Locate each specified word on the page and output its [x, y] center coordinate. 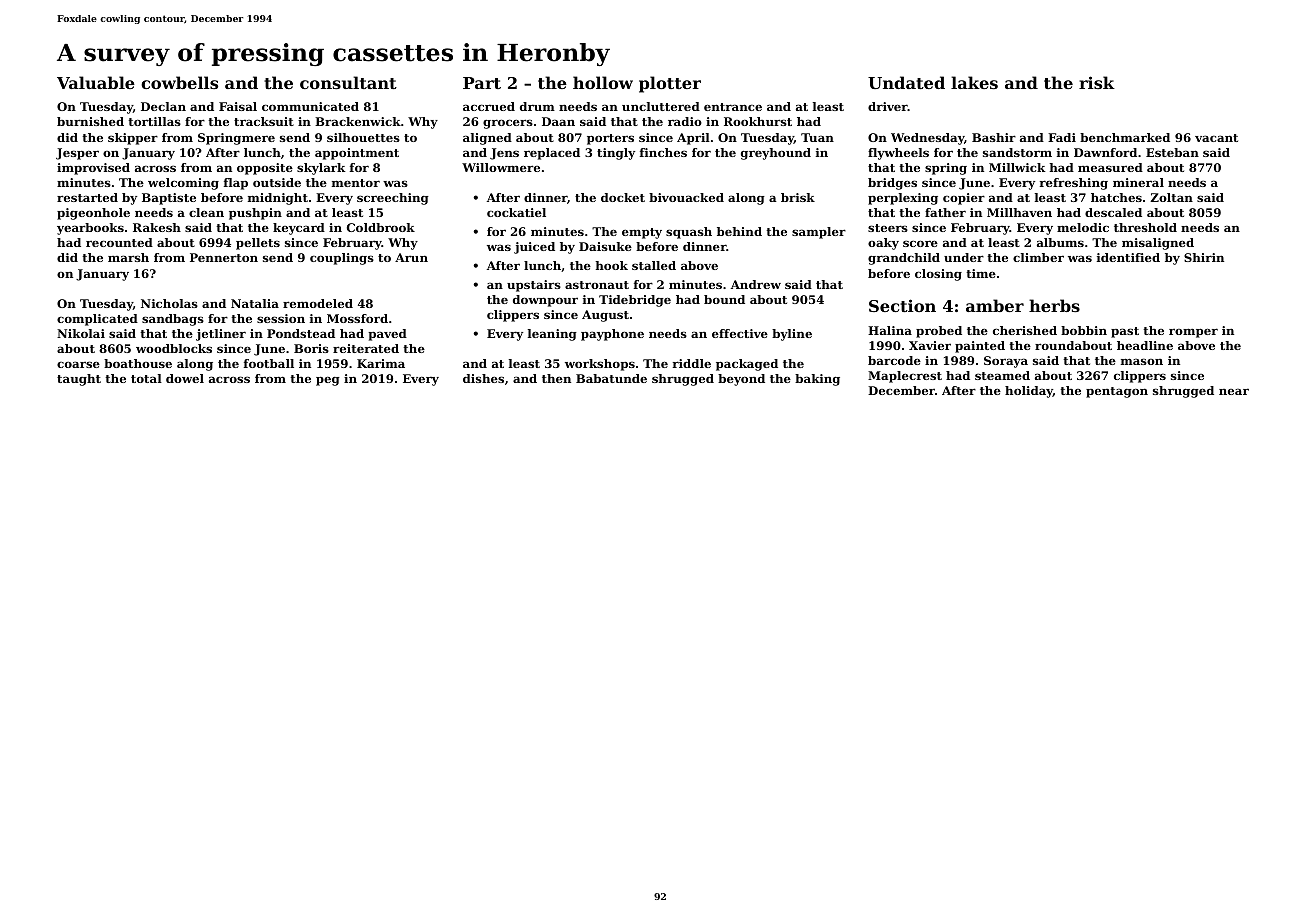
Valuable [96, 82]
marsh [128, 257]
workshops [600, 365]
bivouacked [686, 197]
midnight [278, 199]
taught [79, 380]
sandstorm [1017, 152]
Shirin [1204, 257]
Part [482, 83]
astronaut [597, 285]
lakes [974, 82]
